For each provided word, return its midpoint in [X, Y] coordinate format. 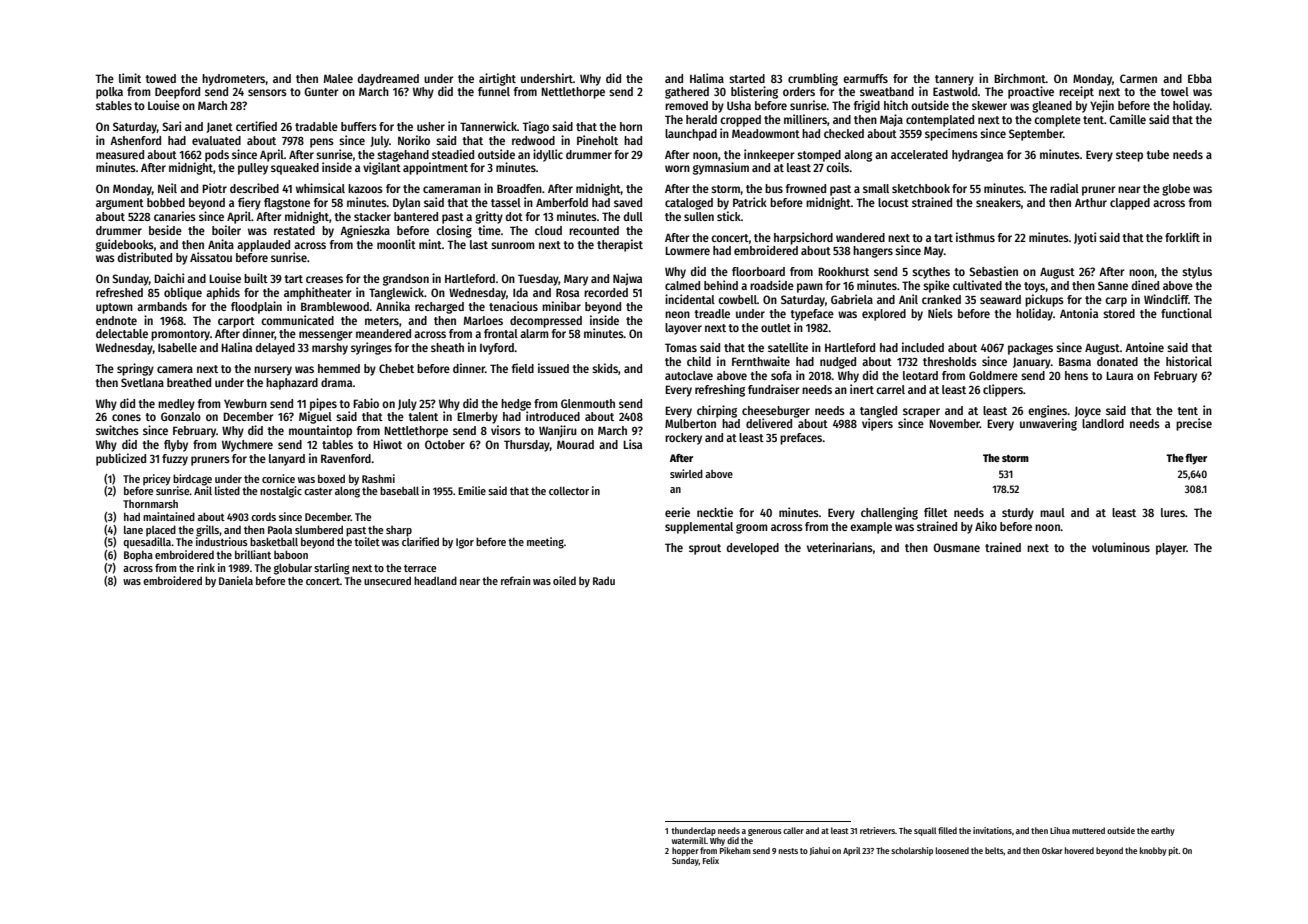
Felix [711, 860]
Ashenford [135, 140]
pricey [157, 480]
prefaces [801, 439]
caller [793, 830]
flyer [1196, 459]
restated [294, 230]
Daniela [236, 580]
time [489, 230]
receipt [1076, 92]
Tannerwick [488, 126]
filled [947, 830]
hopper [685, 851]
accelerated [919, 154]
